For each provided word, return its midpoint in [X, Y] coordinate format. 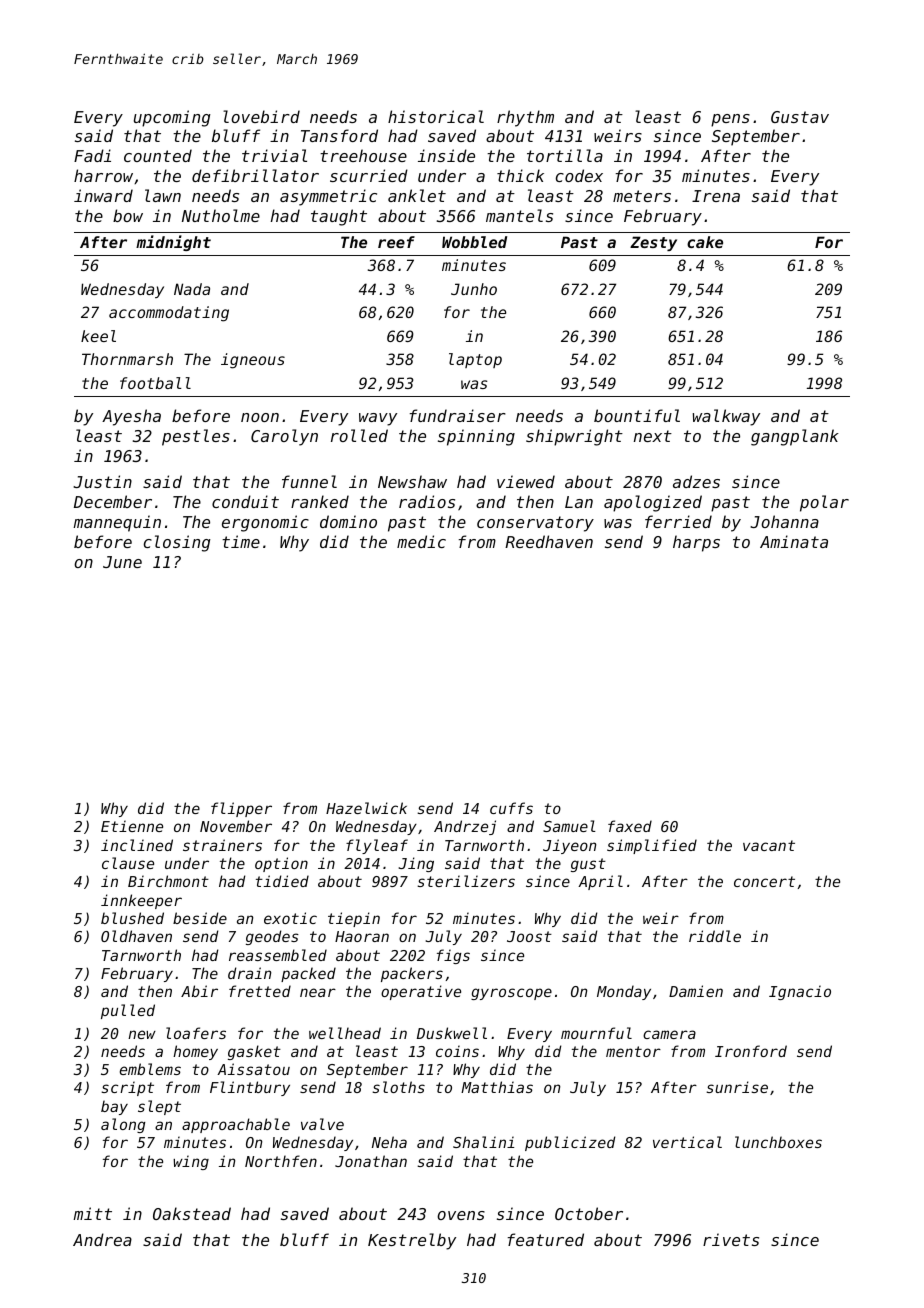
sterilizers [466, 881]
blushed [132, 918]
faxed [630, 826]
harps [696, 543]
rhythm [525, 118]
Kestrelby [412, 1241]
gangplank [795, 437]
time [241, 541]
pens [730, 120]
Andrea [102, 1239]
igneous [253, 361]
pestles [196, 437]
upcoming [172, 118]
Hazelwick [366, 808]
